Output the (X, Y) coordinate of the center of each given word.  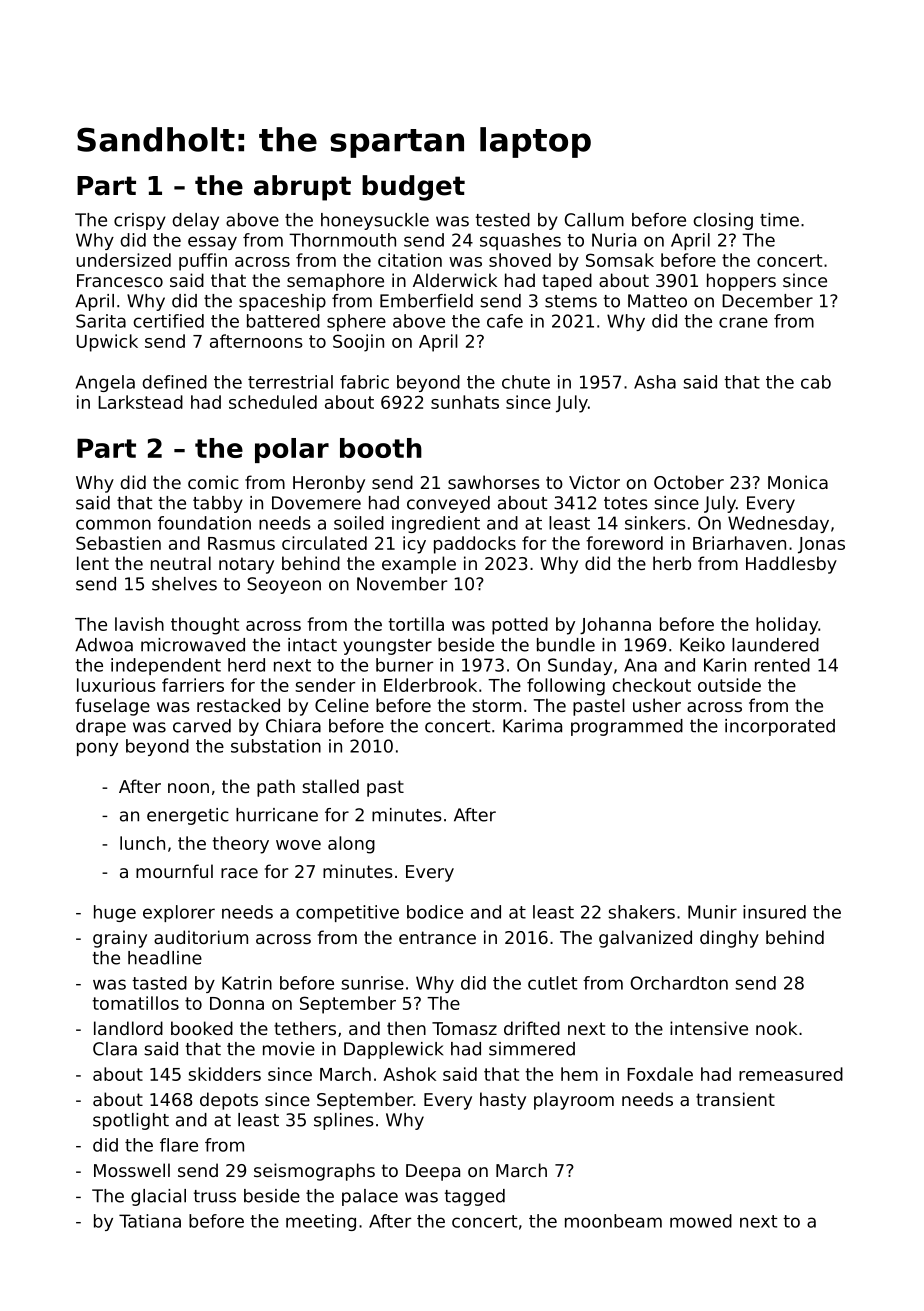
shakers (641, 912)
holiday (787, 626)
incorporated (780, 727)
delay (195, 221)
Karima (532, 726)
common (113, 524)
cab (816, 382)
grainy (120, 939)
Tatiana (150, 1221)
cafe (505, 321)
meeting (321, 1222)
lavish (139, 624)
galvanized (645, 939)
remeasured (791, 1074)
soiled (359, 523)
